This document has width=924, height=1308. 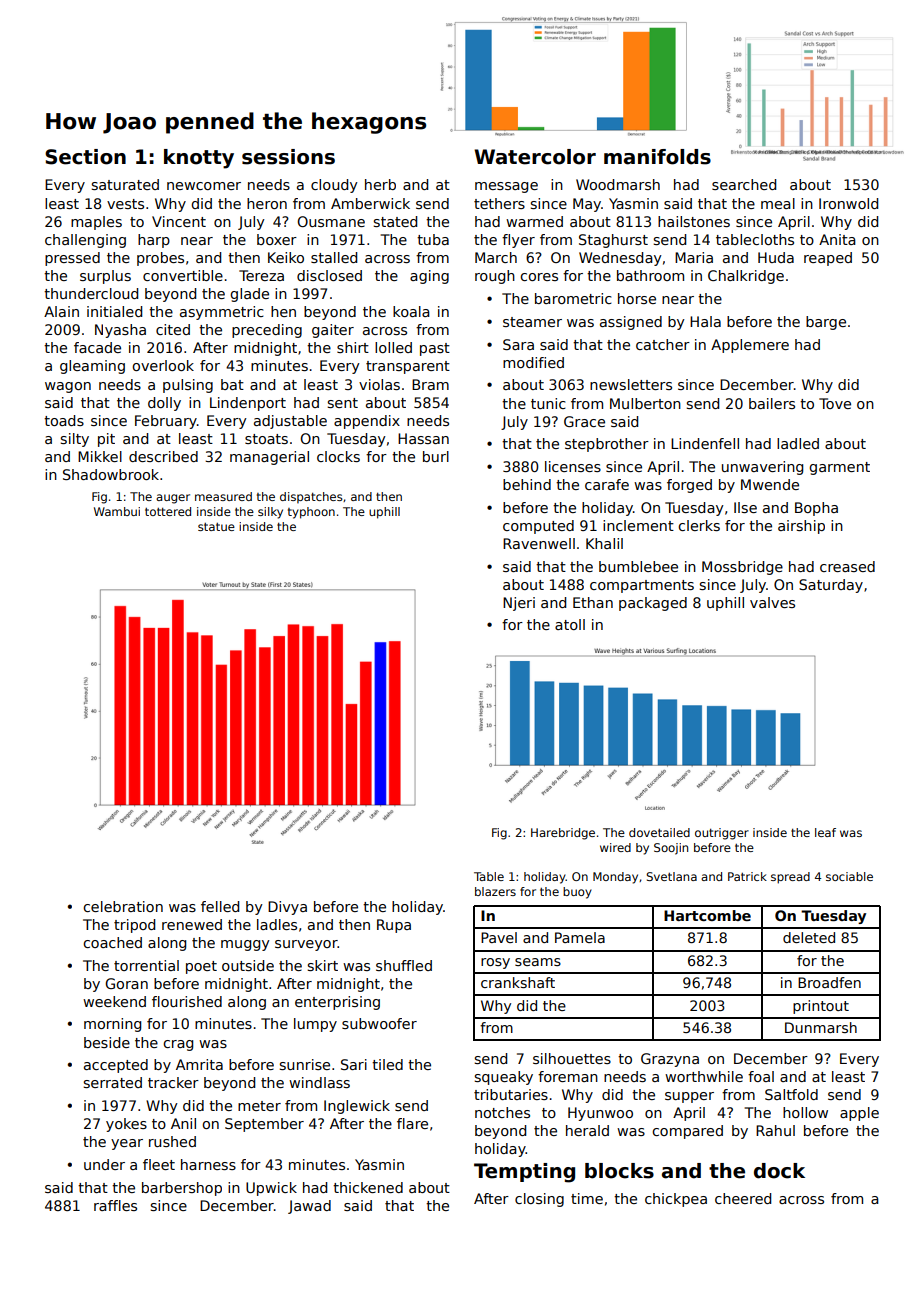 What do you see at coordinates (563, 834) in the document?
I see `Harebridge` at bounding box center [563, 834].
